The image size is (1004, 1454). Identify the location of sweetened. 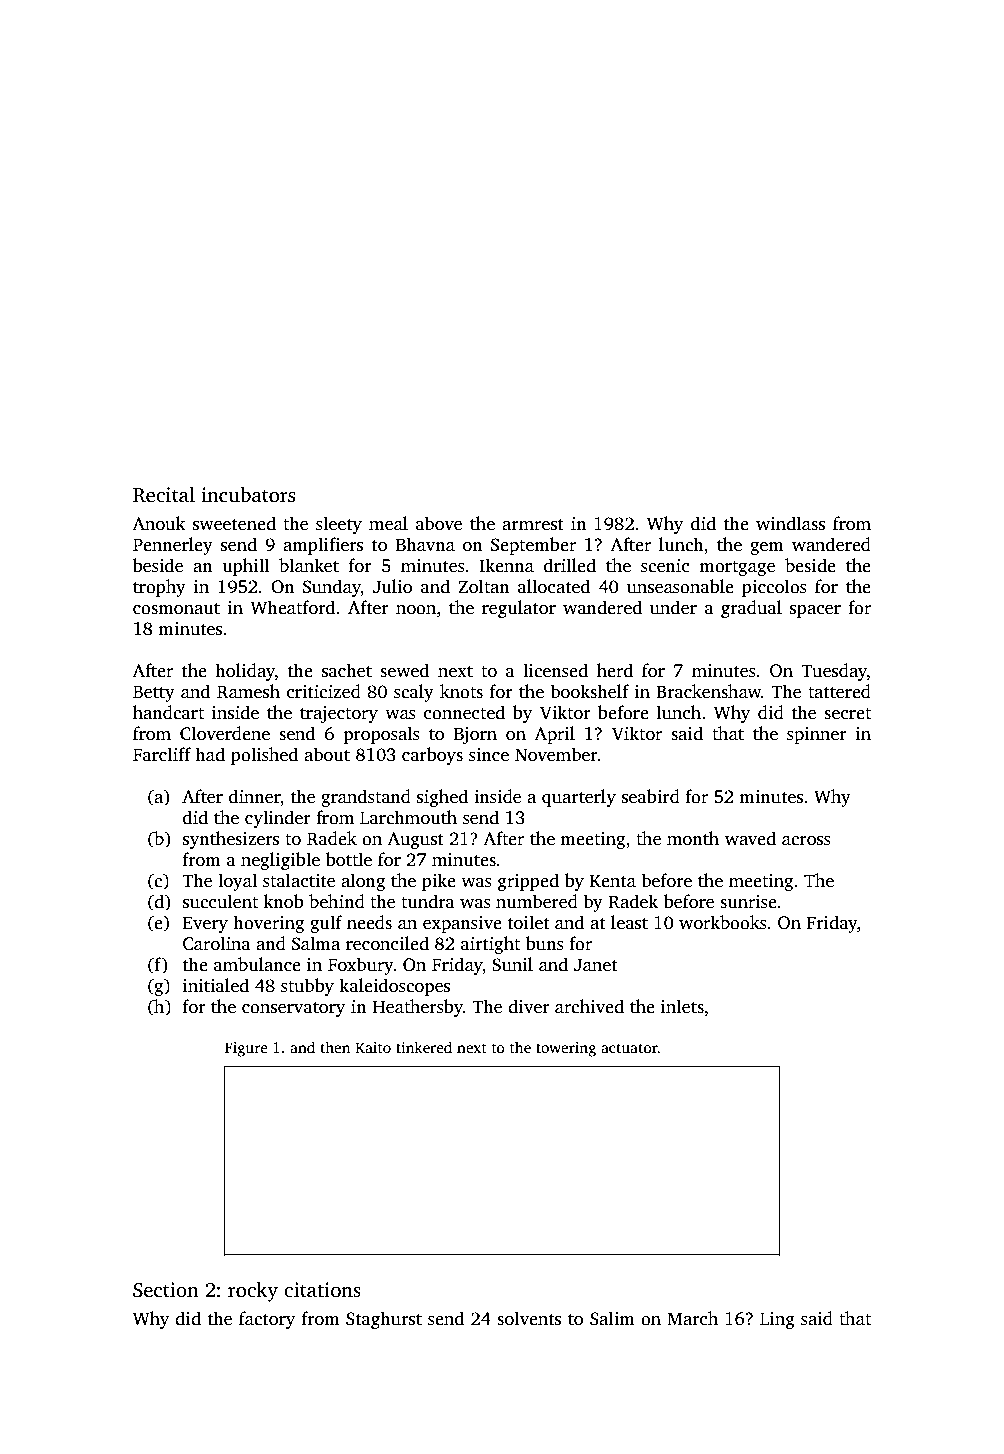
(234, 523).
